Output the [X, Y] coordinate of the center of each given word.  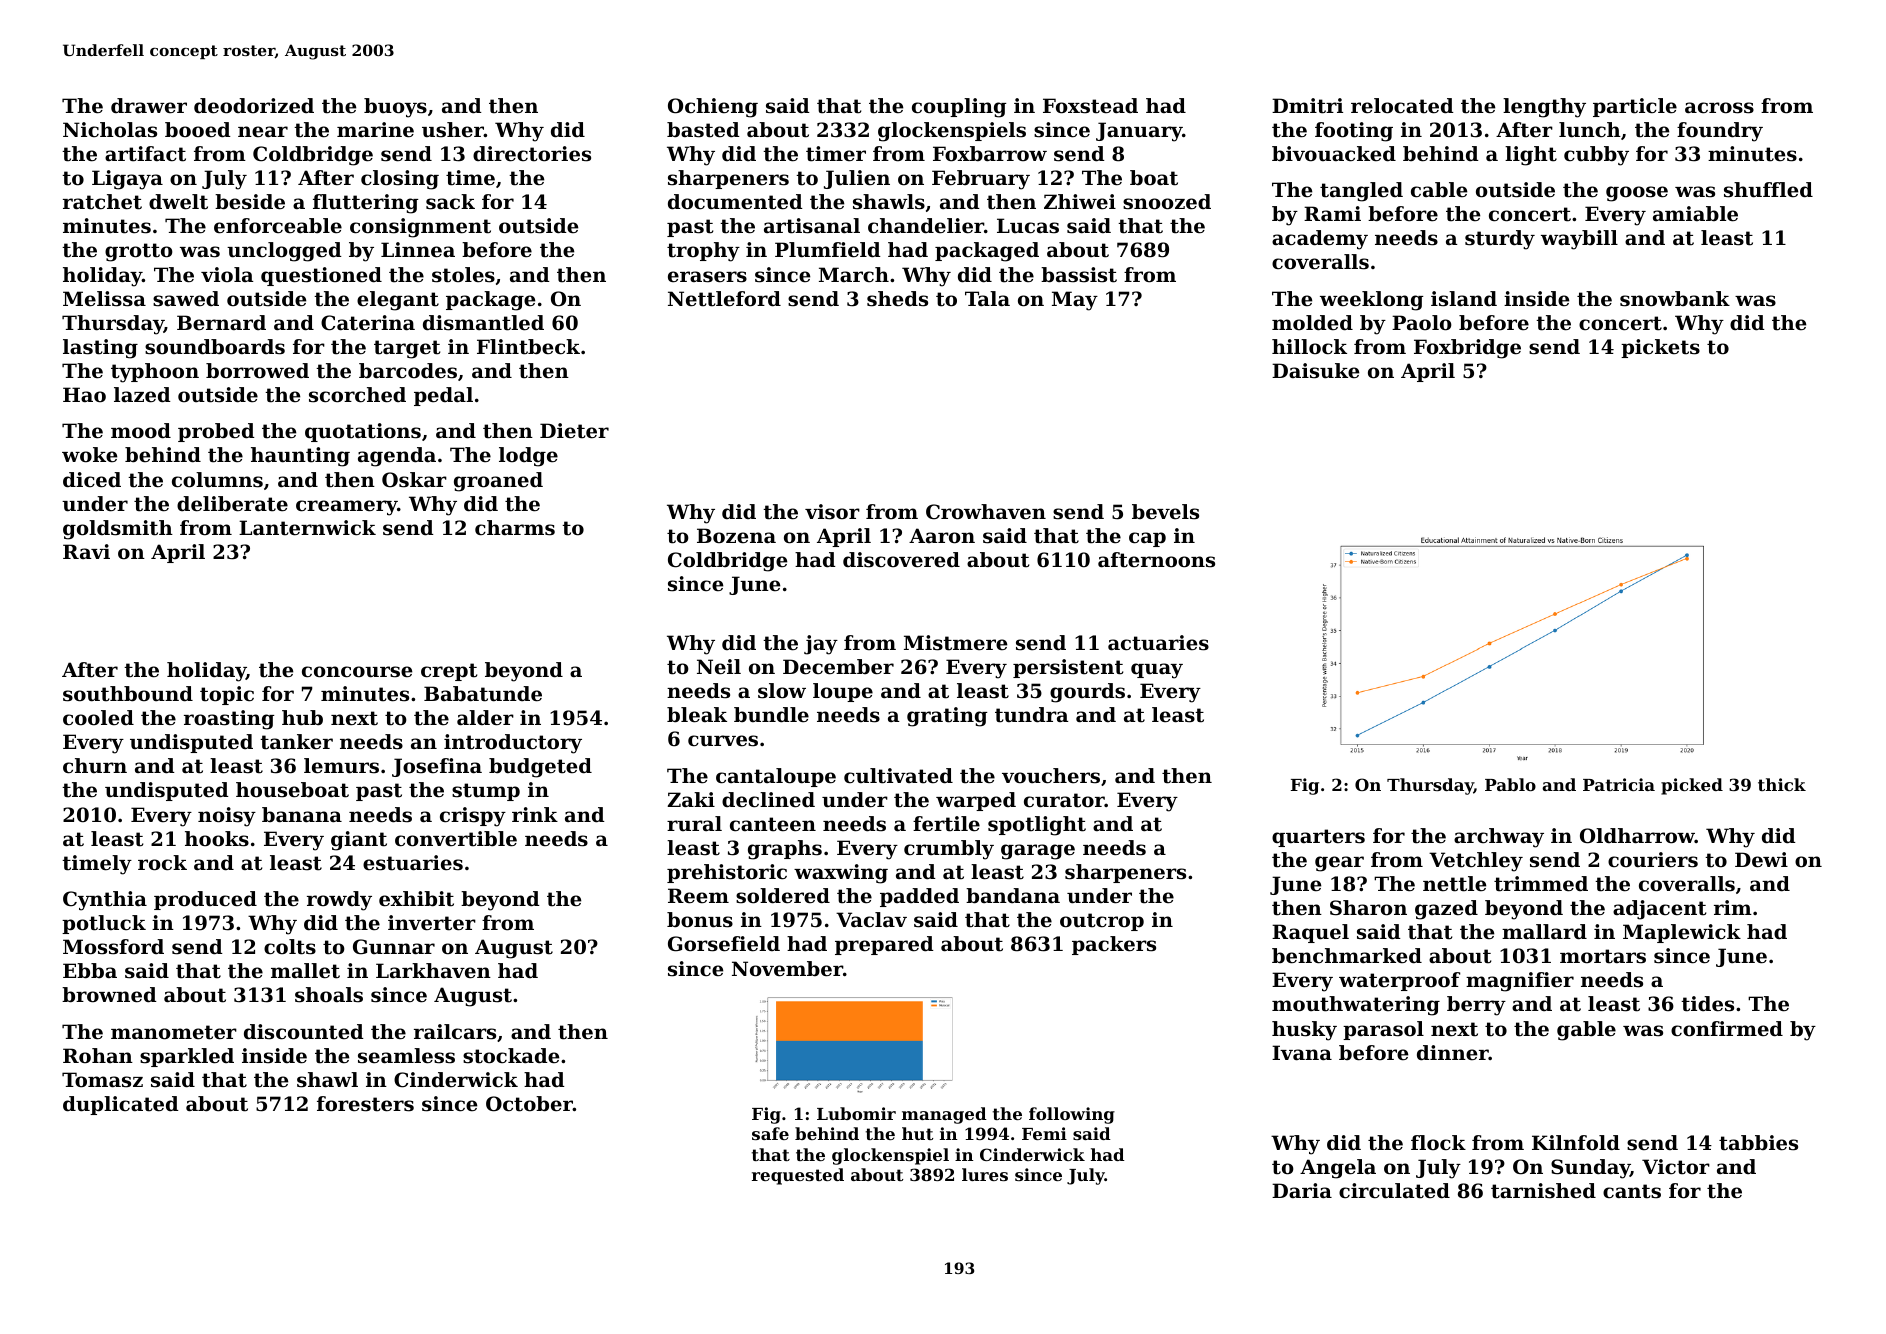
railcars [455, 1032]
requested [798, 1176]
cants [1632, 1191]
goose [1637, 194]
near [263, 132]
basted [703, 130]
